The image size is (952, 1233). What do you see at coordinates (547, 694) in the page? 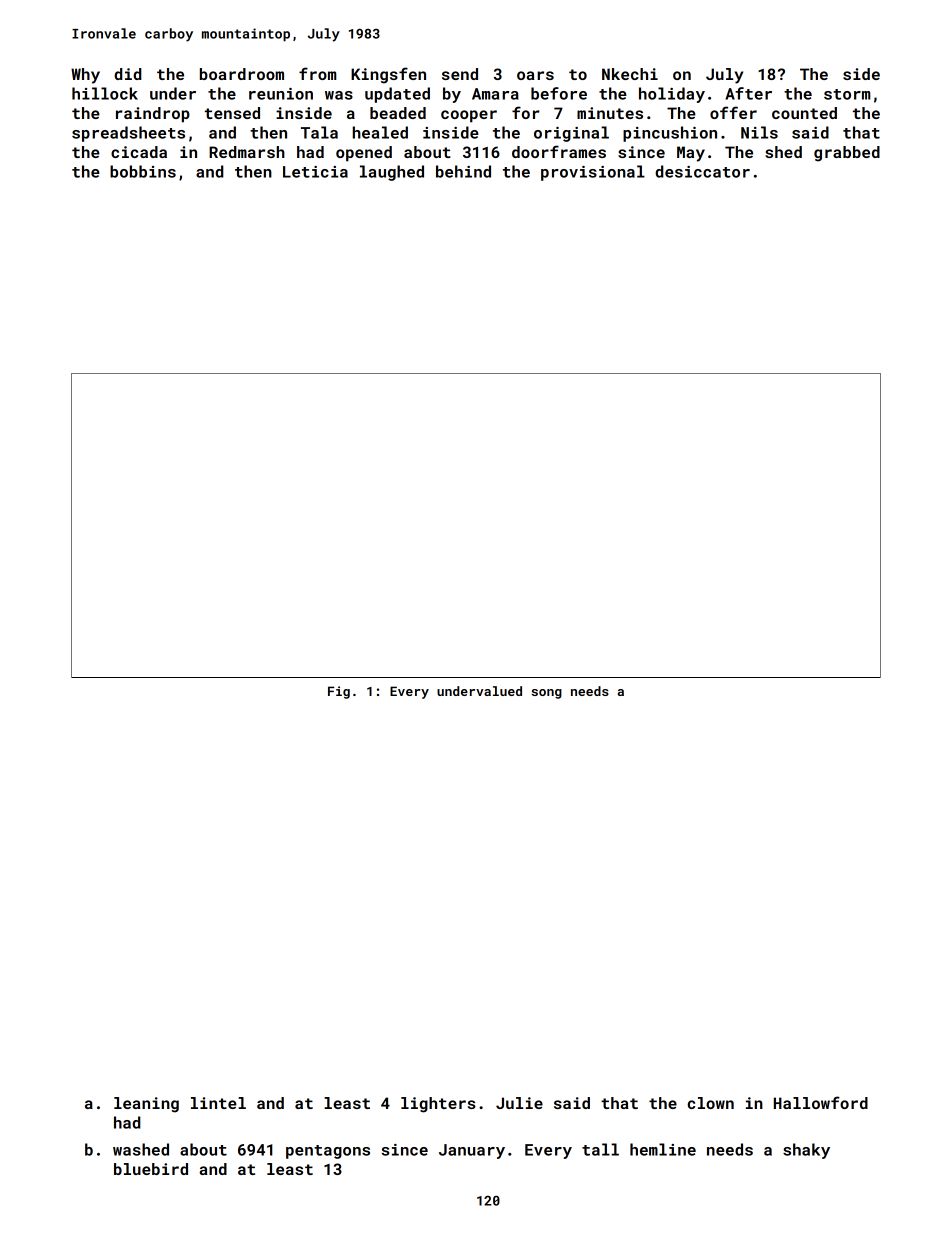
I see `song` at bounding box center [547, 694].
